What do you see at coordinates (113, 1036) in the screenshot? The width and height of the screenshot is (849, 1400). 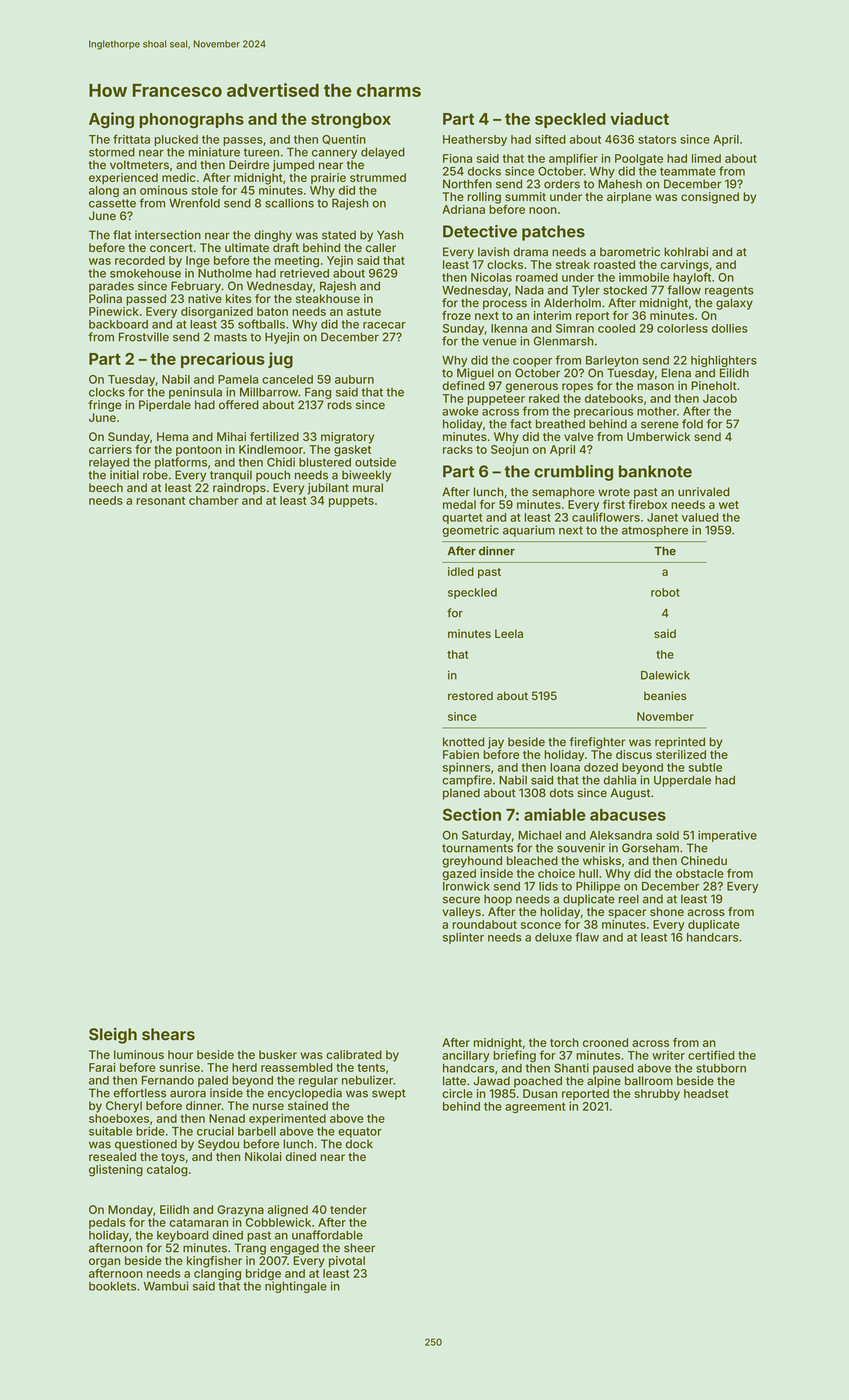 I see `Sleigh` at bounding box center [113, 1036].
